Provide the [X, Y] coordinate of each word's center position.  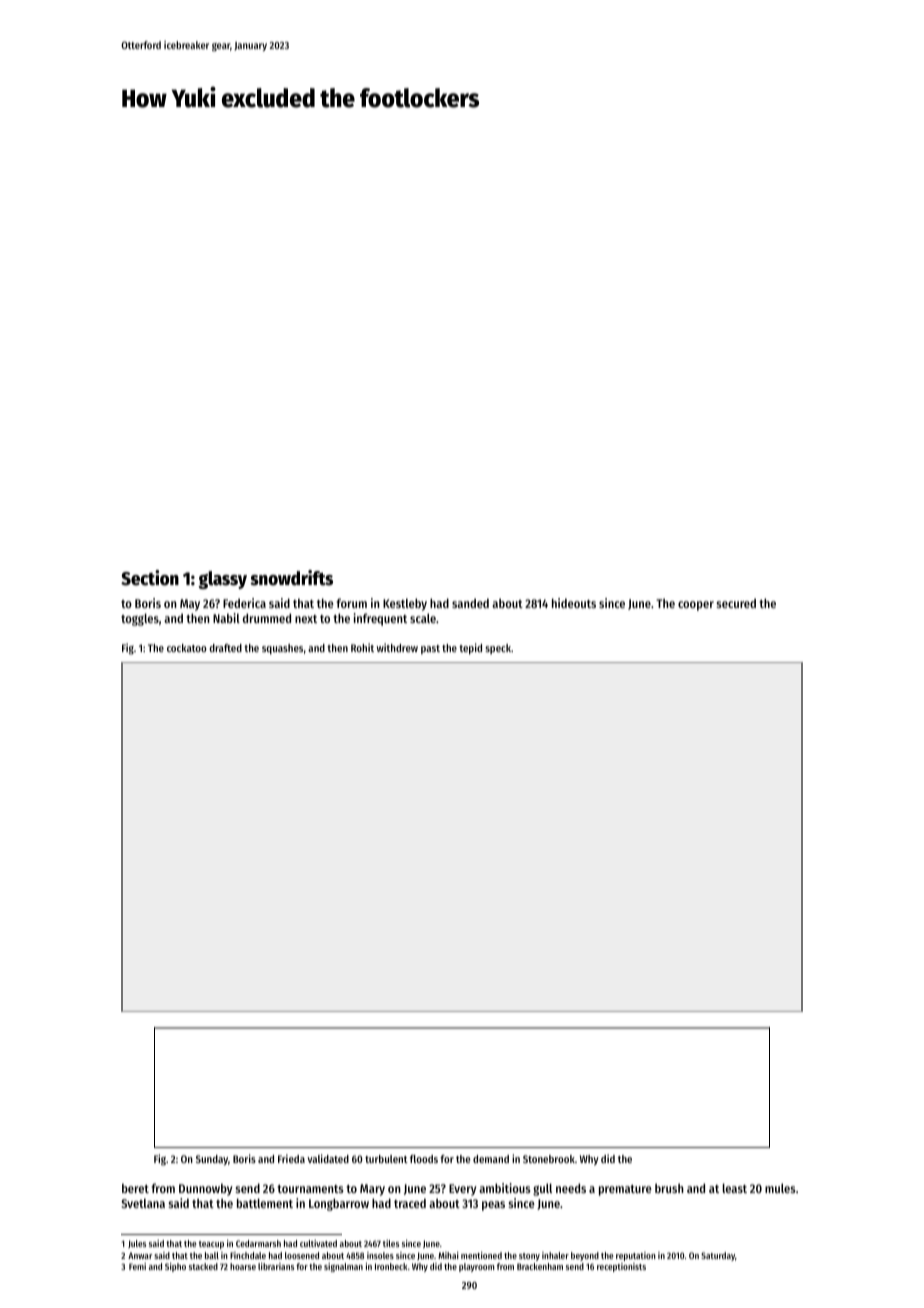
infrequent [380, 619]
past [430, 649]
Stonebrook [549, 1159]
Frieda [291, 1158]
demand [491, 1159]
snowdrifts [291, 578]
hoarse [243, 1266]
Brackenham [540, 1266]
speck [498, 649]
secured [736, 603]
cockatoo [187, 648]
